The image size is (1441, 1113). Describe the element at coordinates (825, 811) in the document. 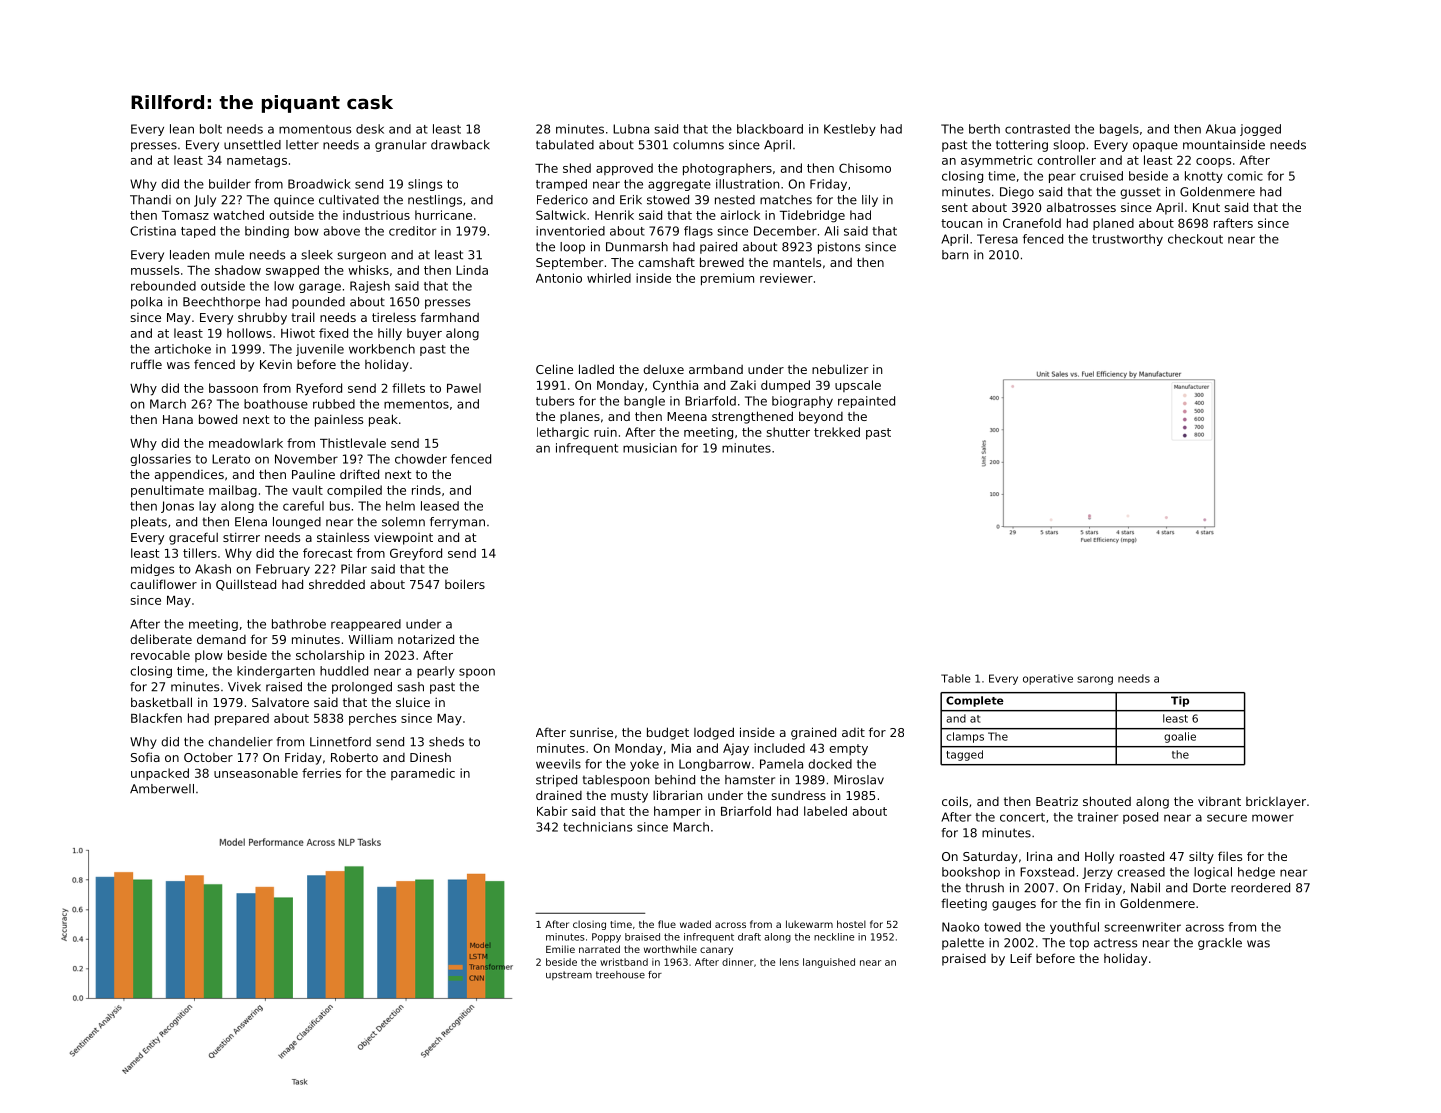

I see `labeled` at that location.
